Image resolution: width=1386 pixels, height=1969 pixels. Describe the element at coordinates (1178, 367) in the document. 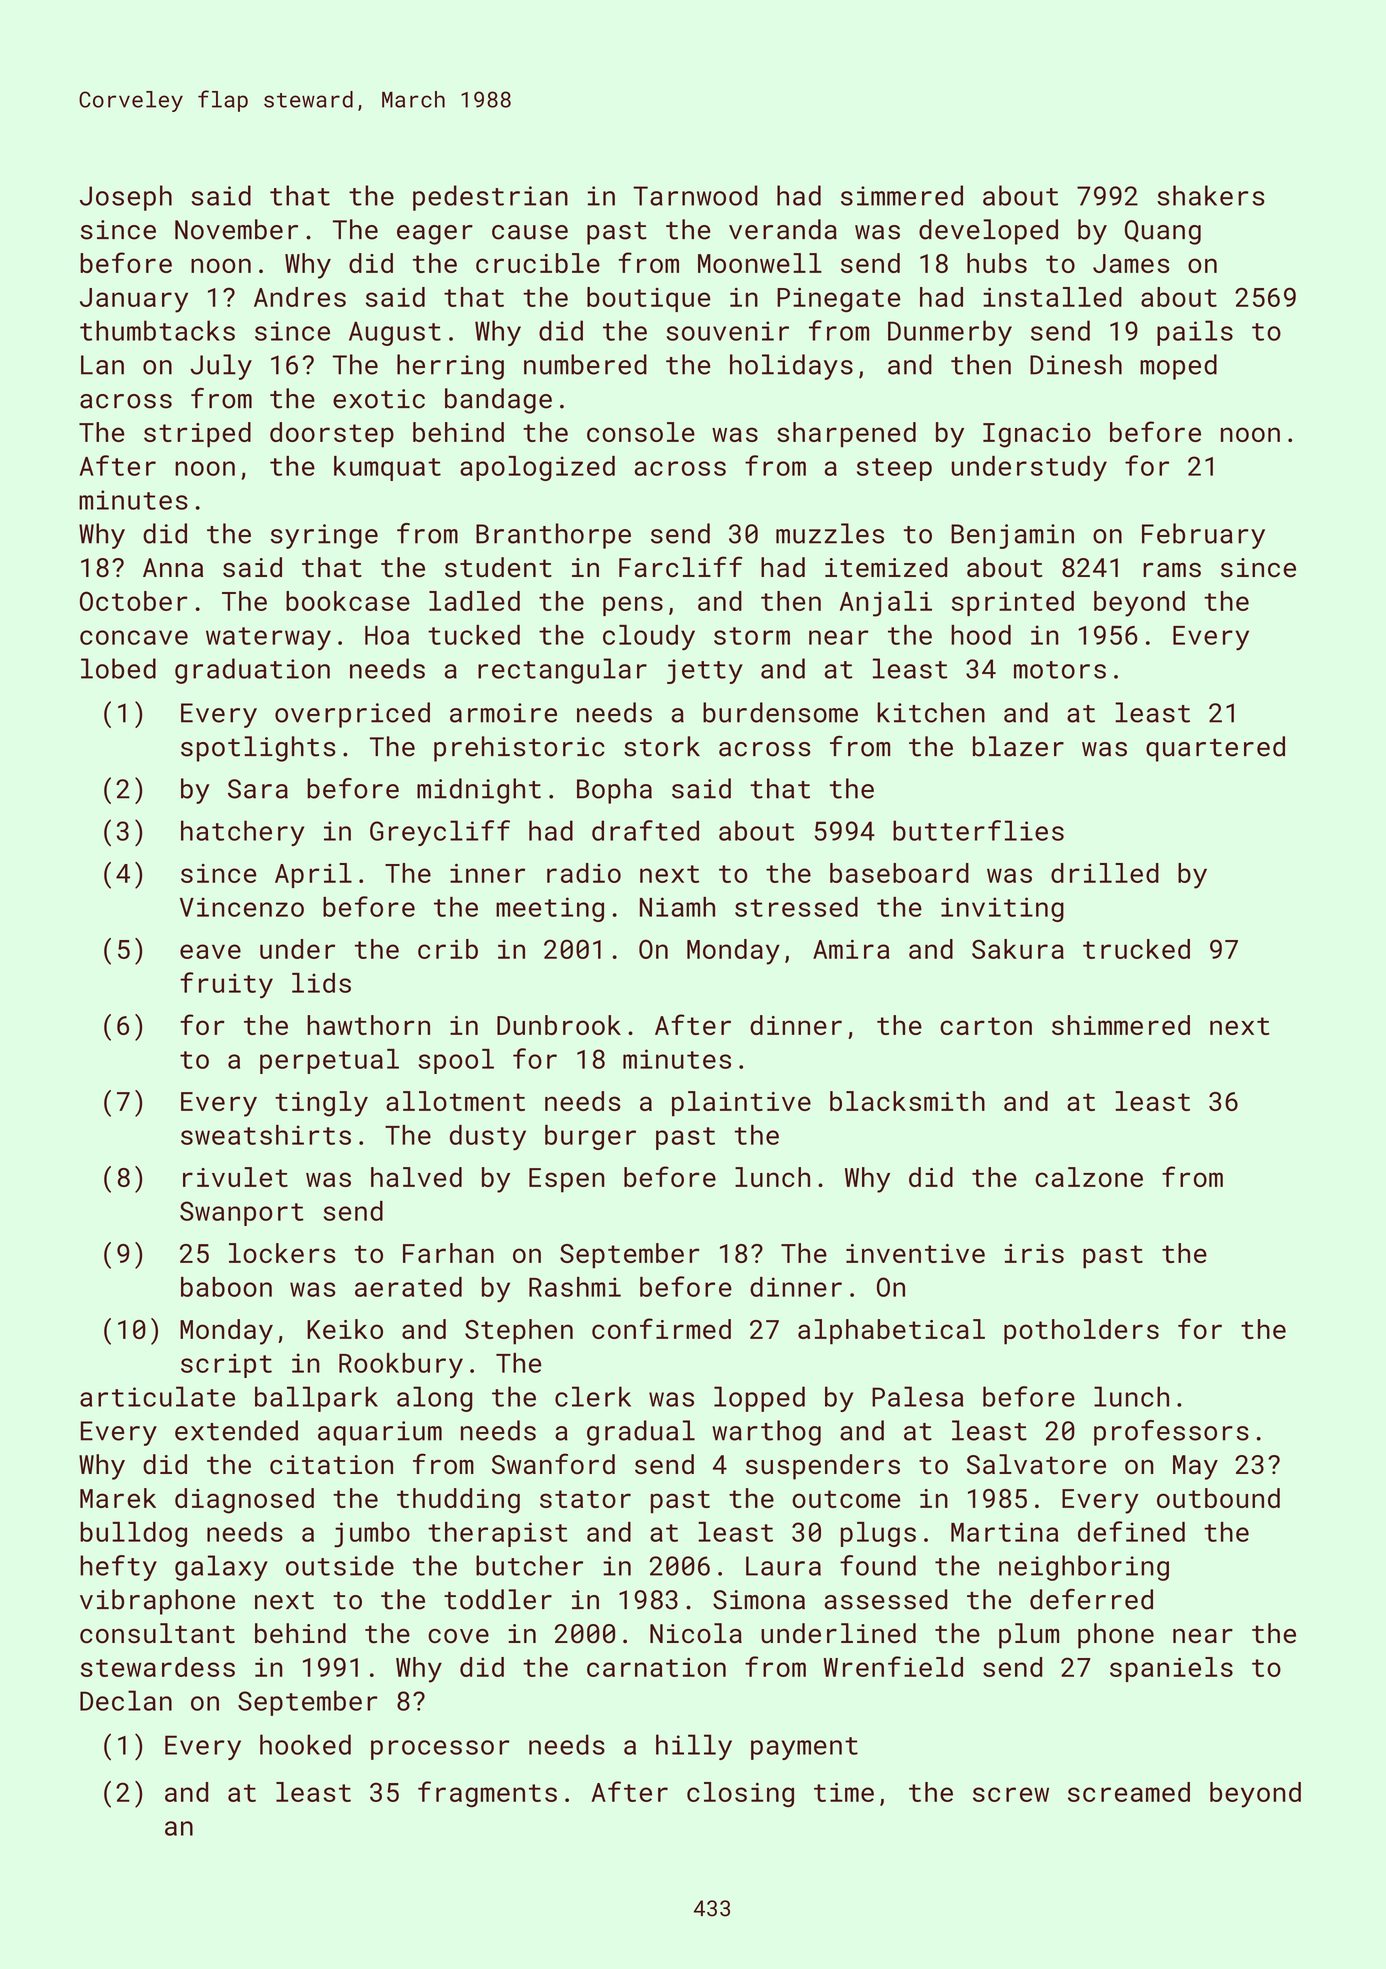

I see `moped` at that location.
